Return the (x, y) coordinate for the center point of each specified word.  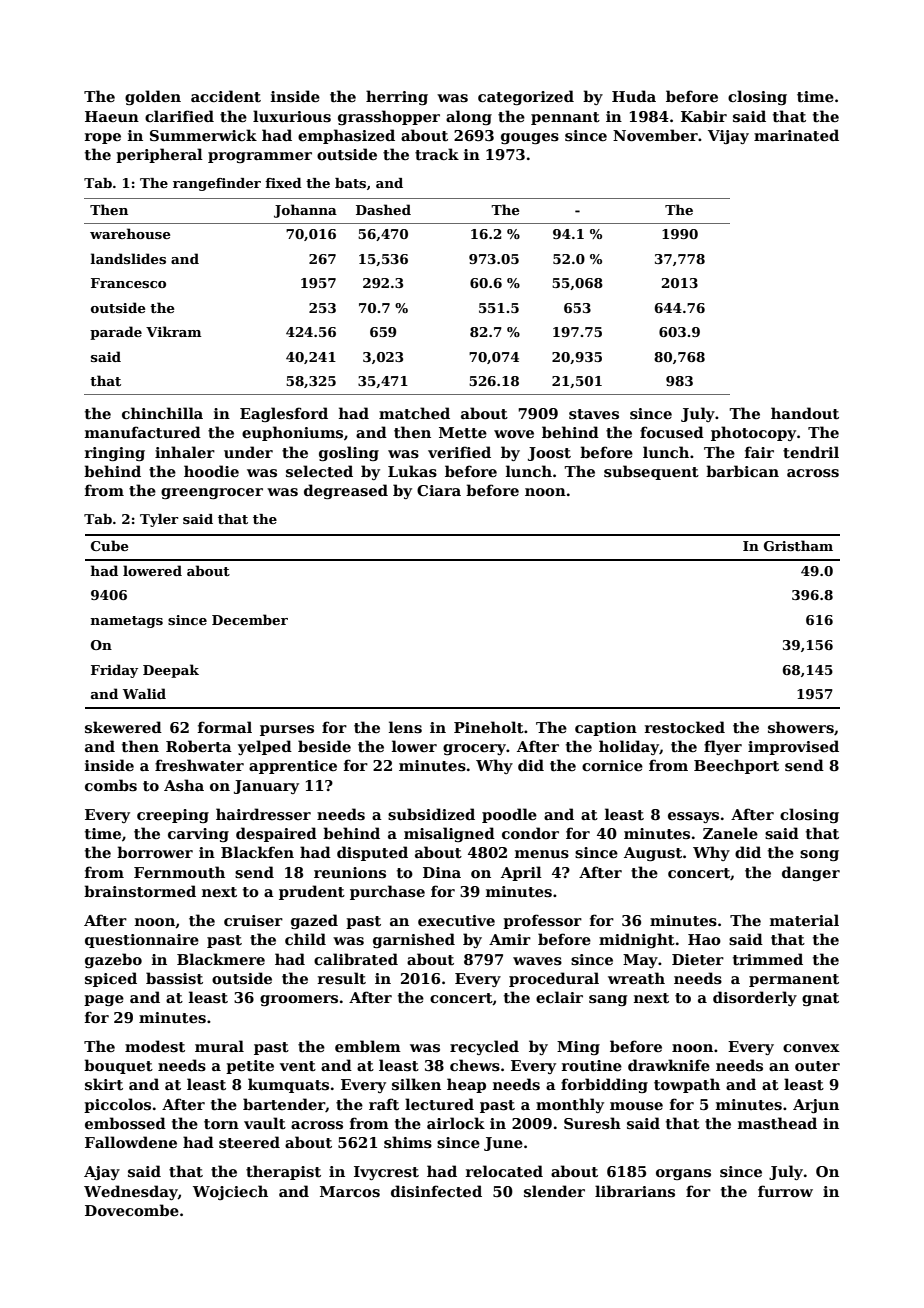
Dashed (383, 209)
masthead (777, 1123)
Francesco (128, 283)
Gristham (798, 545)
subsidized (431, 814)
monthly (570, 1105)
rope (103, 138)
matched (414, 413)
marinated (796, 135)
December (250, 619)
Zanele (730, 833)
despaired (276, 834)
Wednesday (131, 1192)
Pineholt (489, 727)
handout (805, 413)
